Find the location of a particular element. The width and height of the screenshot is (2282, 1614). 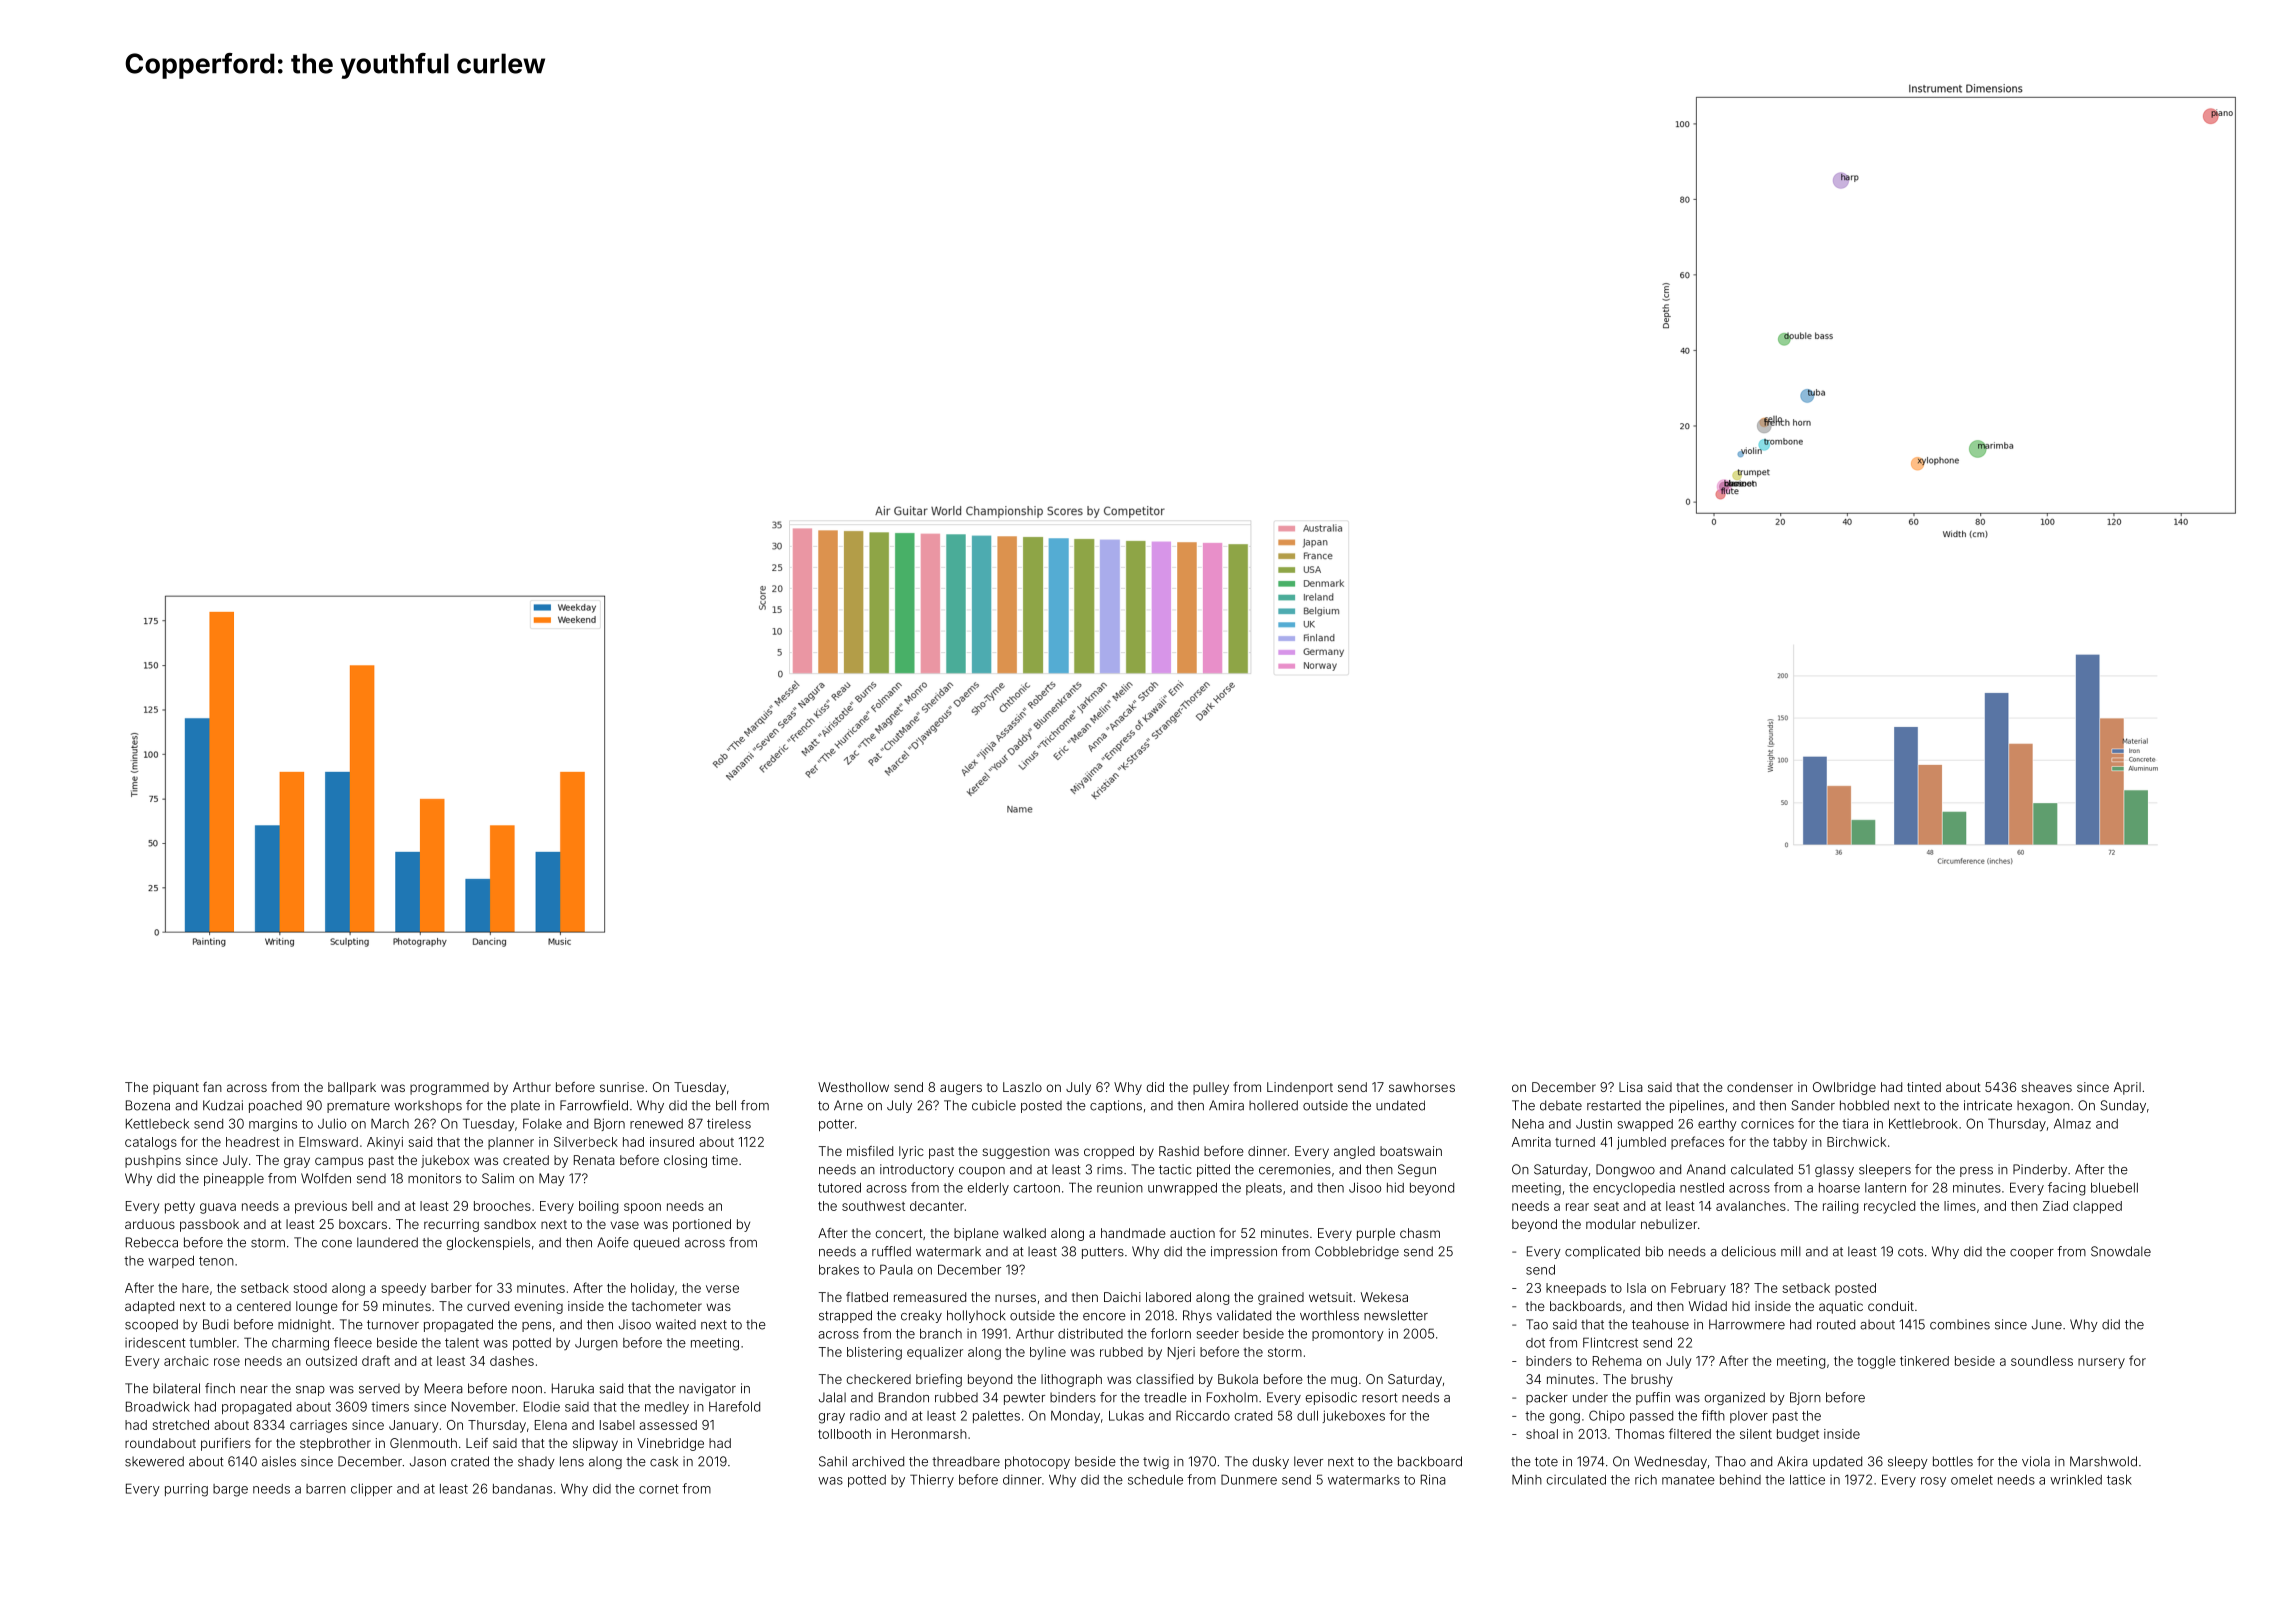

Elena is located at coordinates (551, 1425).
